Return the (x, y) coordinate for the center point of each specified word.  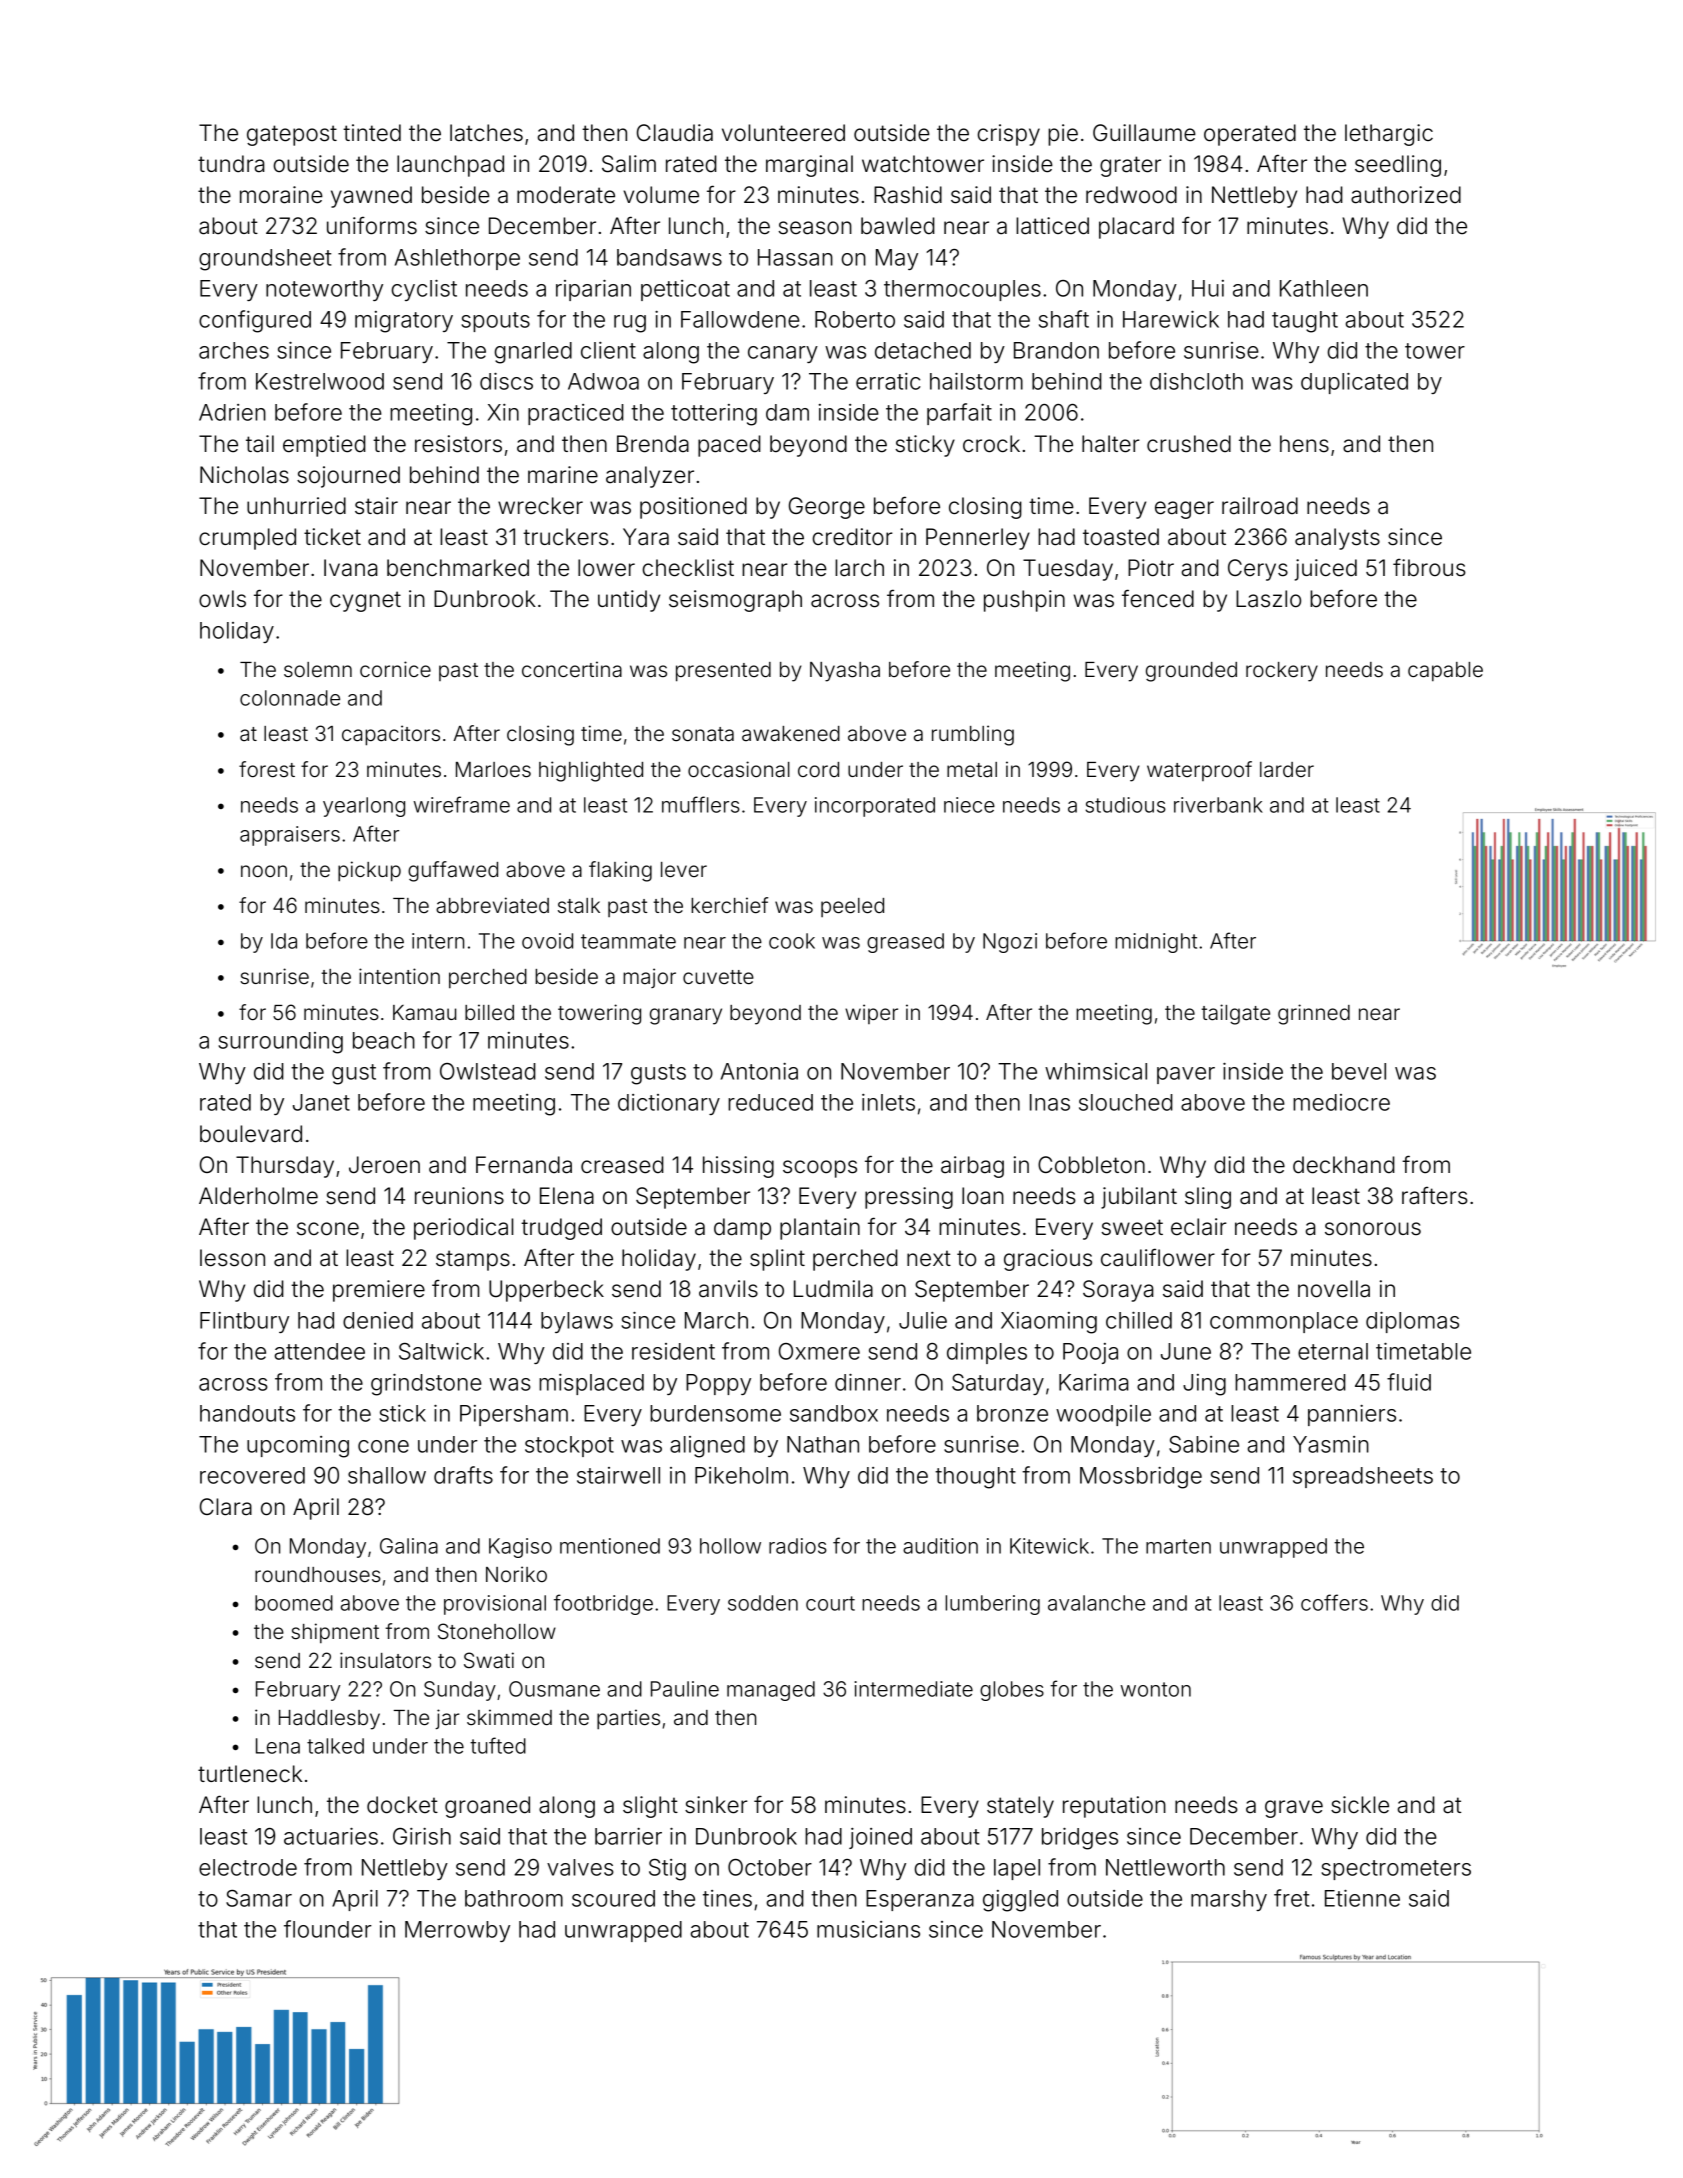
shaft (1064, 319)
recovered (252, 1475)
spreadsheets (1363, 1477)
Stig (667, 1870)
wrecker (540, 506)
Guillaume (1144, 133)
